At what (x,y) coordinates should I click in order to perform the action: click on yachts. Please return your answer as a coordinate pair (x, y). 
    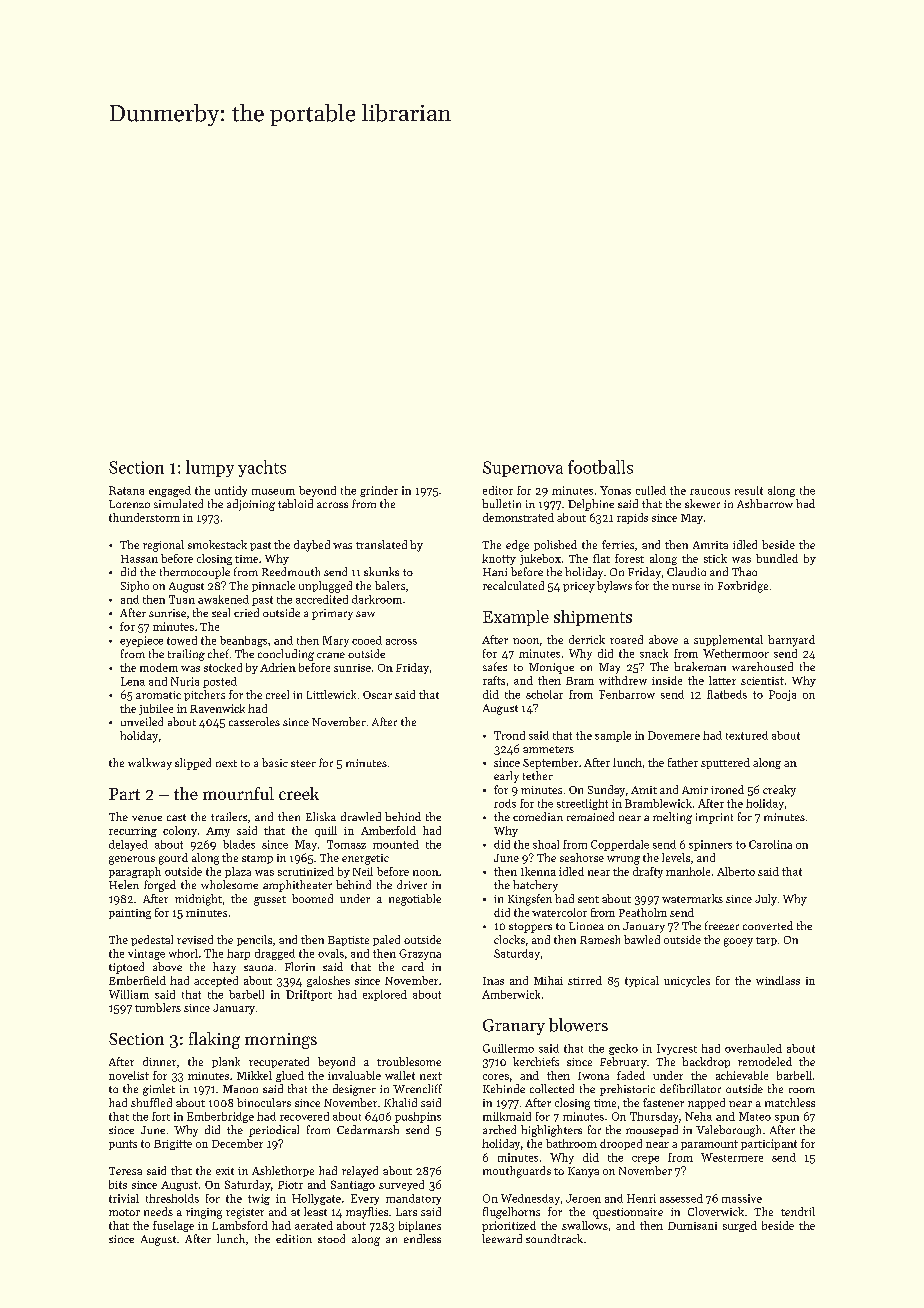
    Looking at the image, I should click on (262, 468).
